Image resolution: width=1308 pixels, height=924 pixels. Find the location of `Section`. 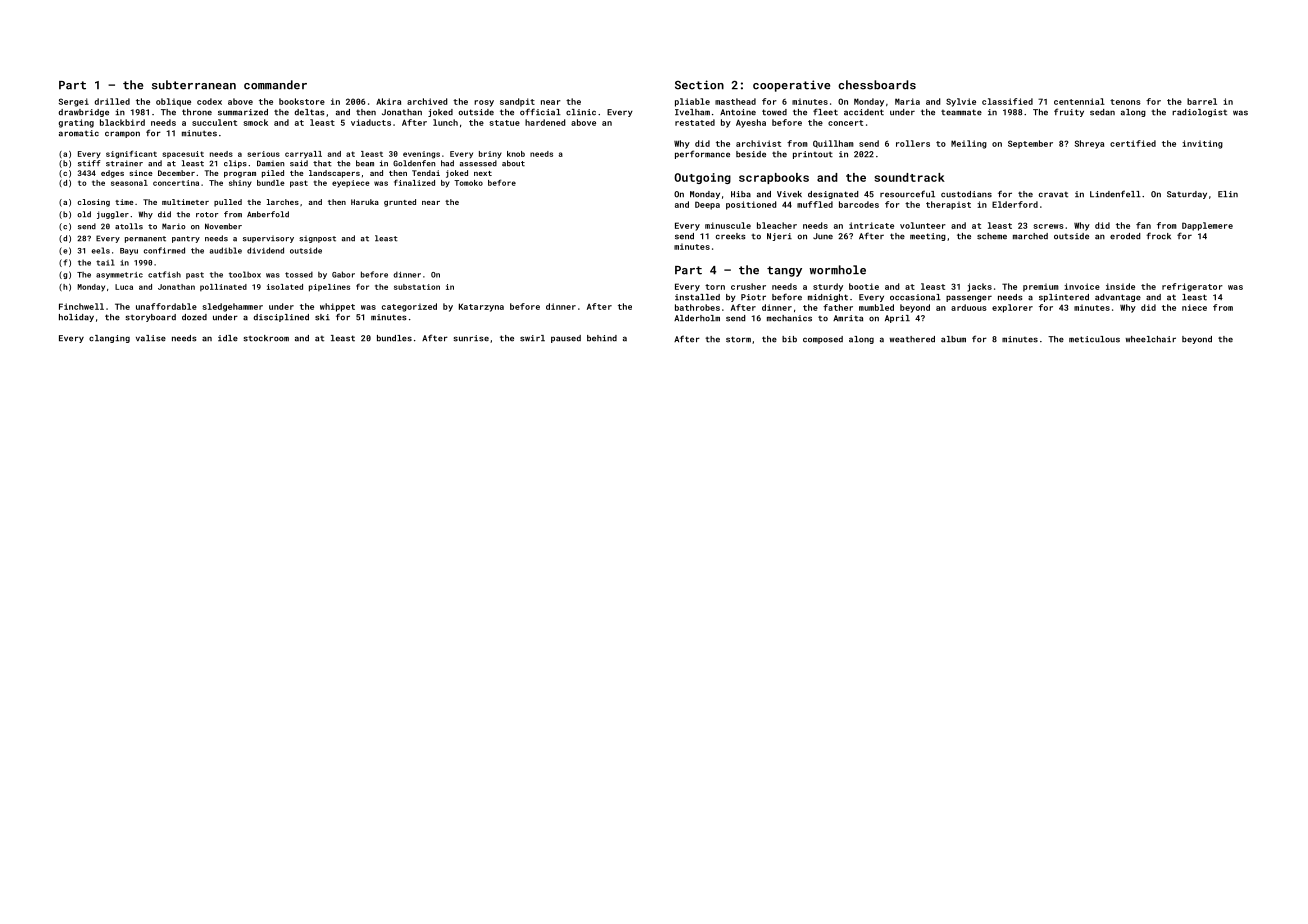

Section is located at coordinates (699, 85).
